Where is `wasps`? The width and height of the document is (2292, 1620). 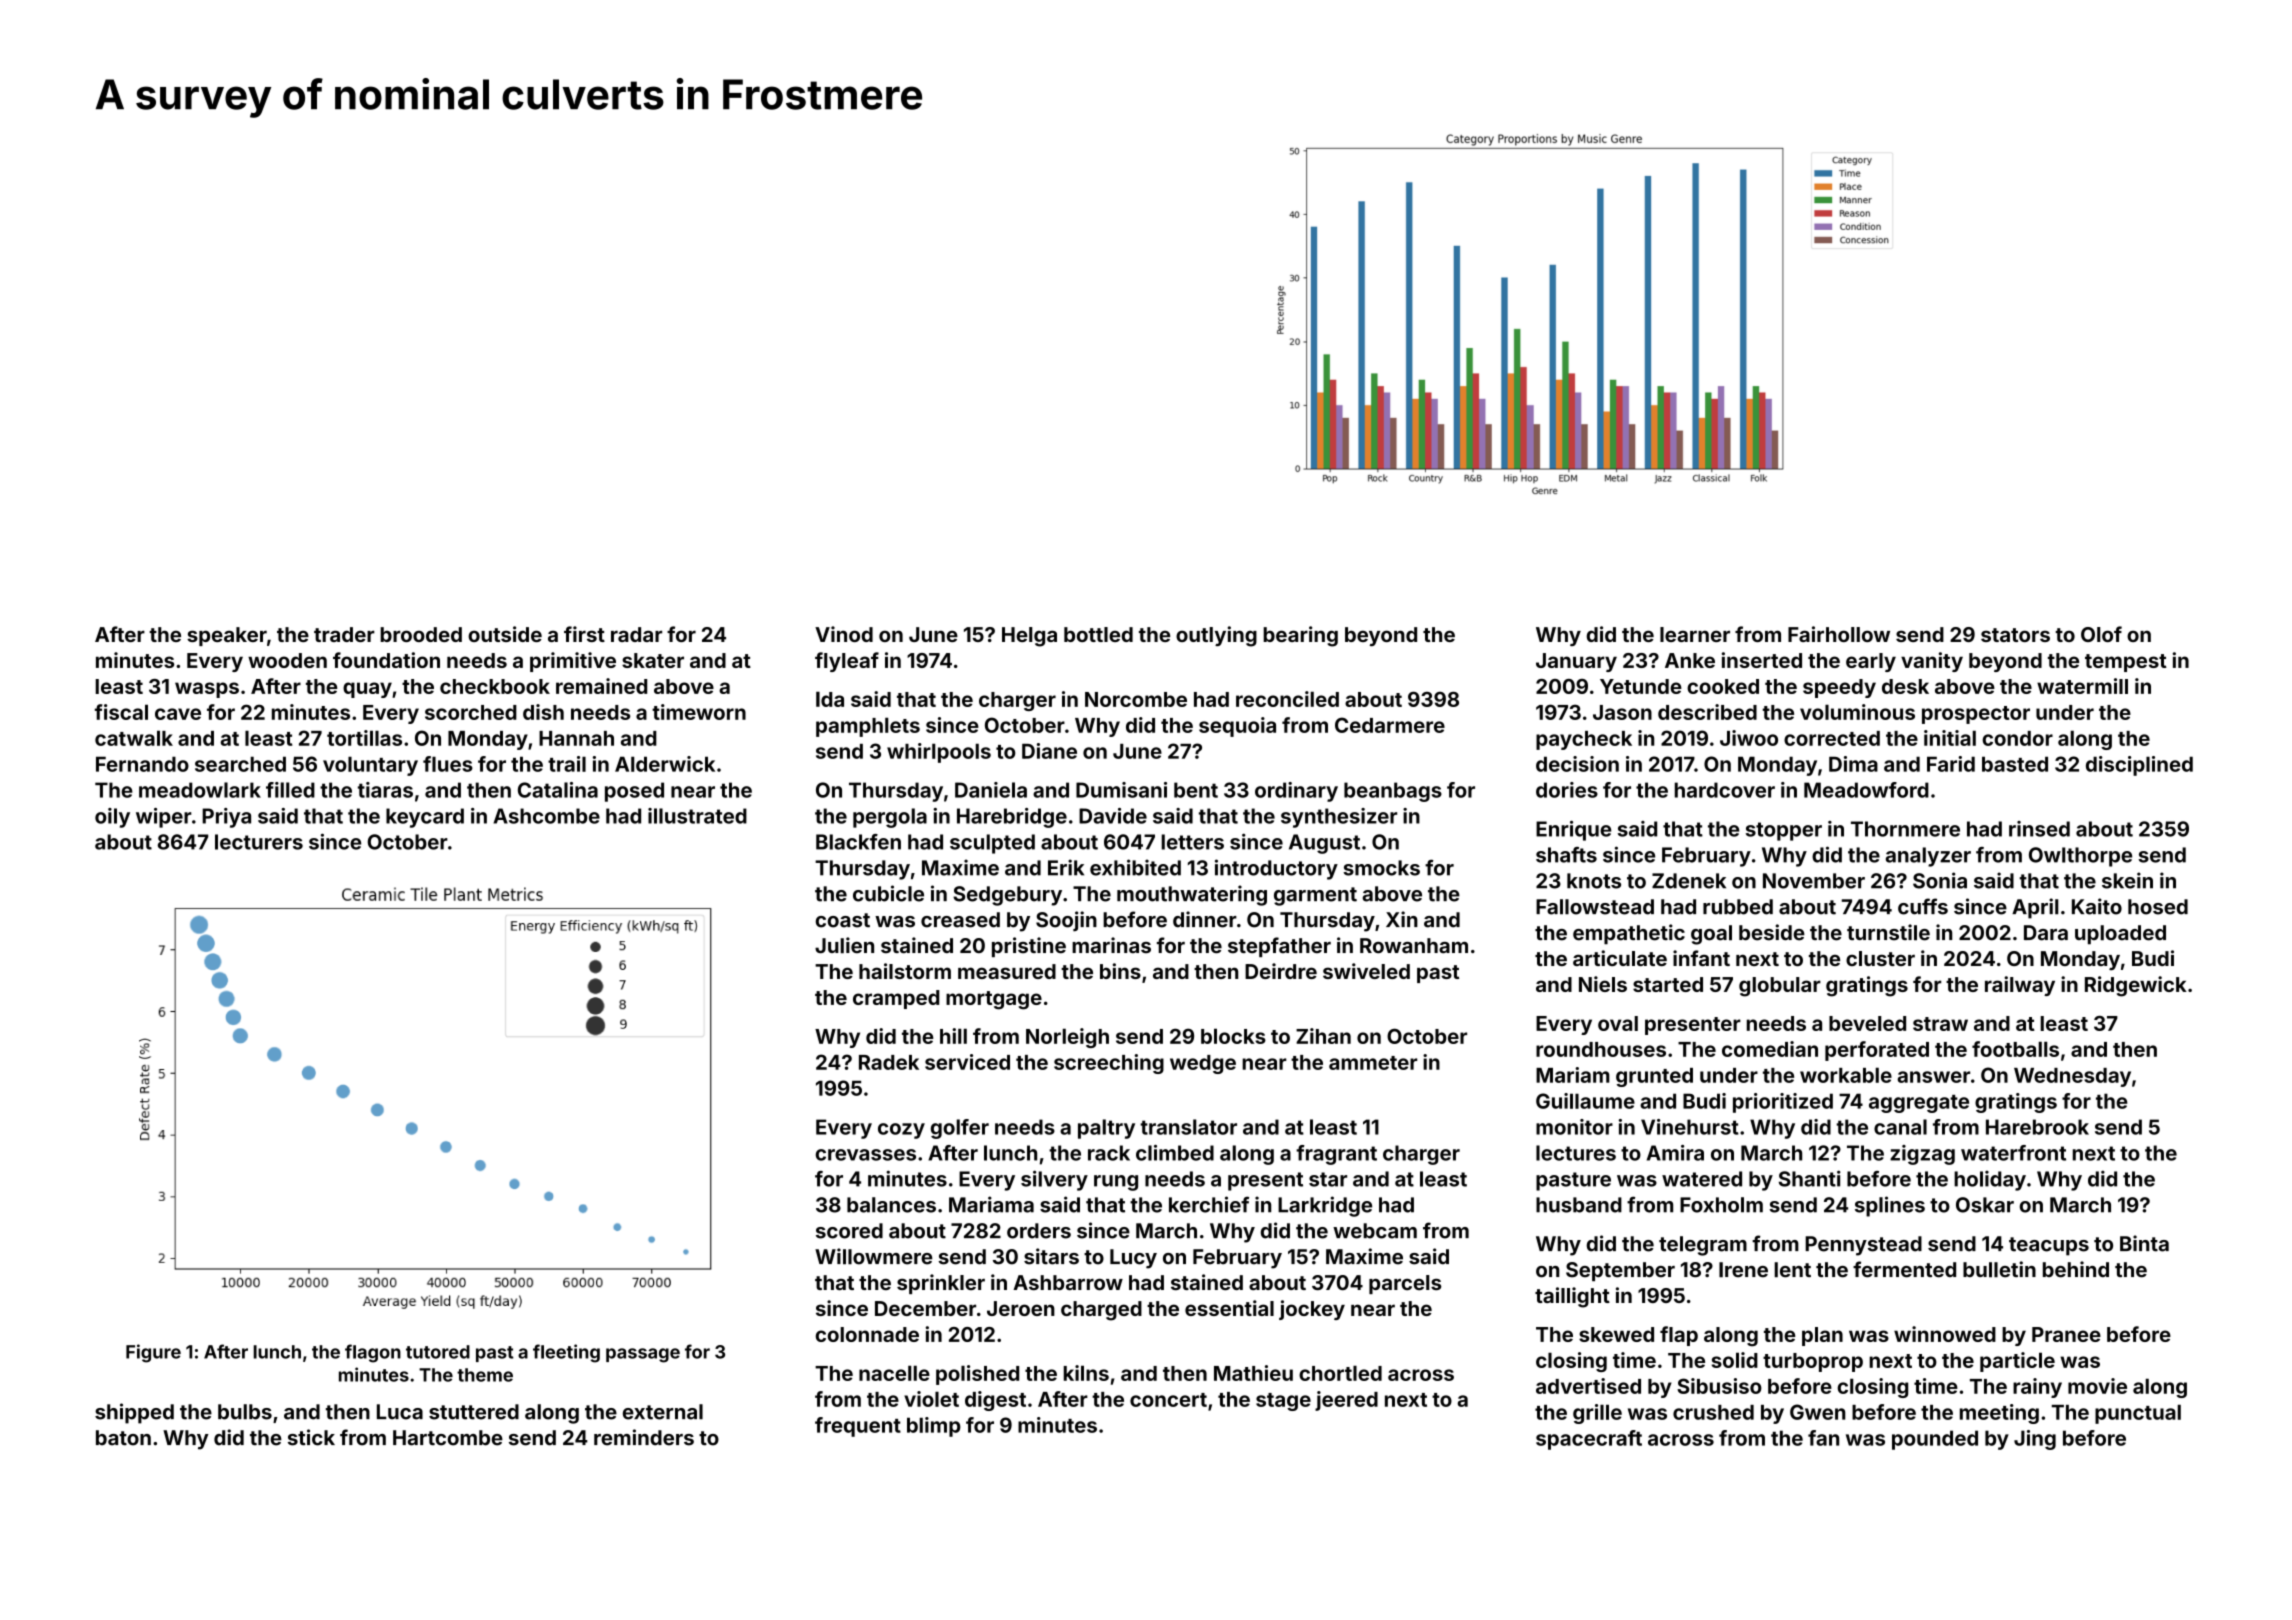
wasps is located at coordinates (207, 690).
